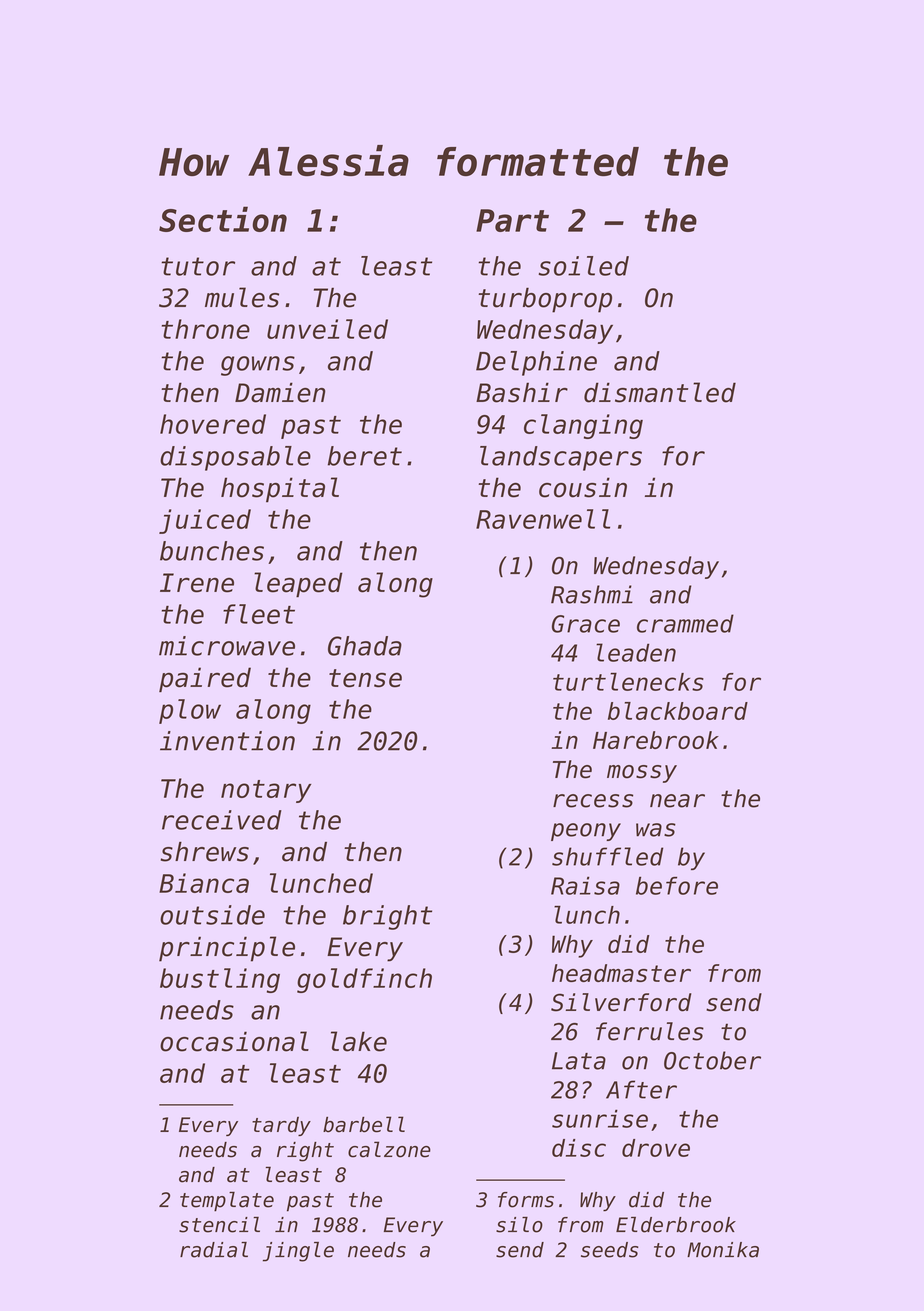  What do you see at coordinates (359, 1041) in the page?
I see `lake` at bounding box center [359, 1041].
